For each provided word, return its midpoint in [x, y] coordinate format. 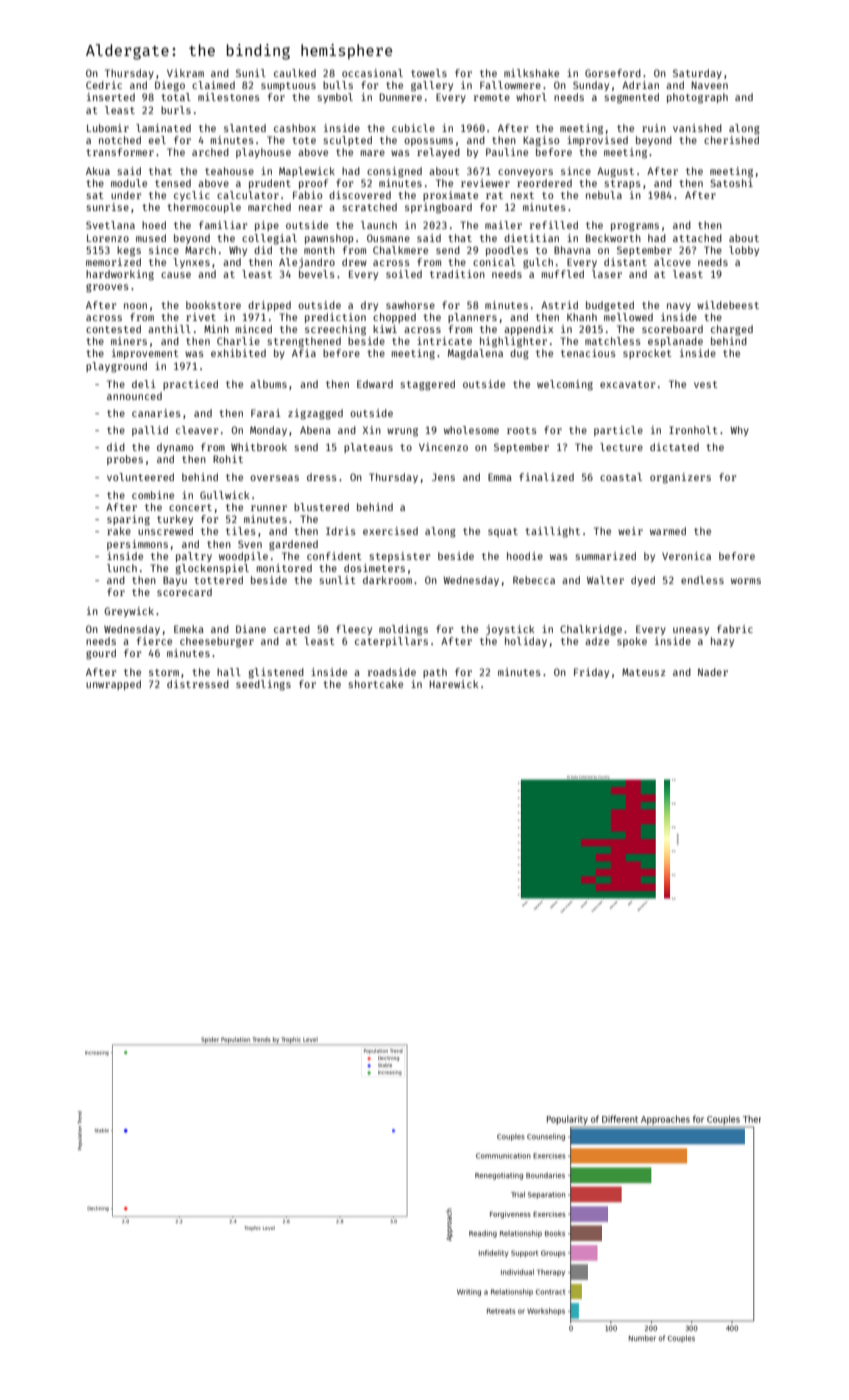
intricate [444, 341]
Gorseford [613, 73]
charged [732, 330]
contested [113, 329]
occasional [372, 73]
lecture [621, 447]
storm [164, 672]
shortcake [375, 684]
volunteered [140, 477]
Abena [315, 430]
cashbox [295, 128]
